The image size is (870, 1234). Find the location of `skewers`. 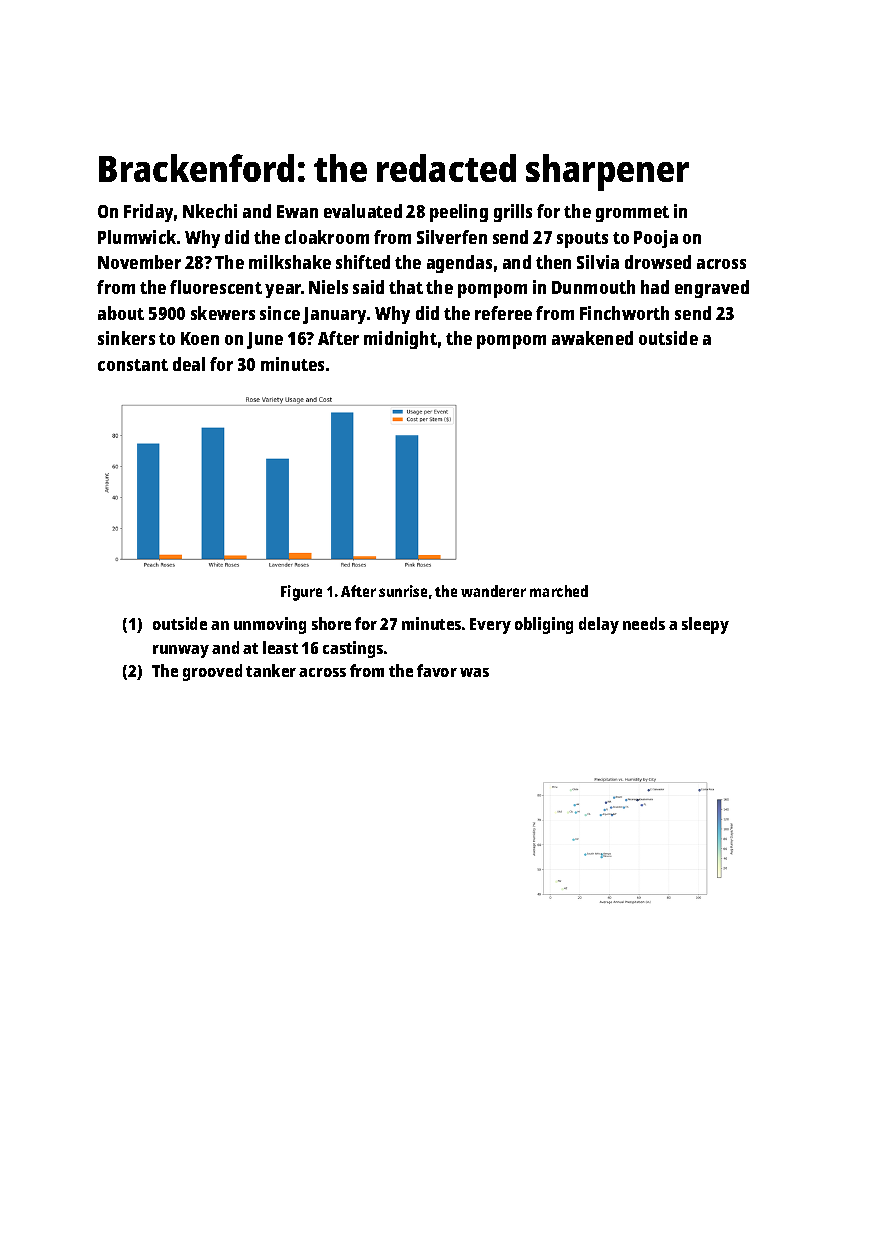

skewers is located at coordinates (223, 313).
